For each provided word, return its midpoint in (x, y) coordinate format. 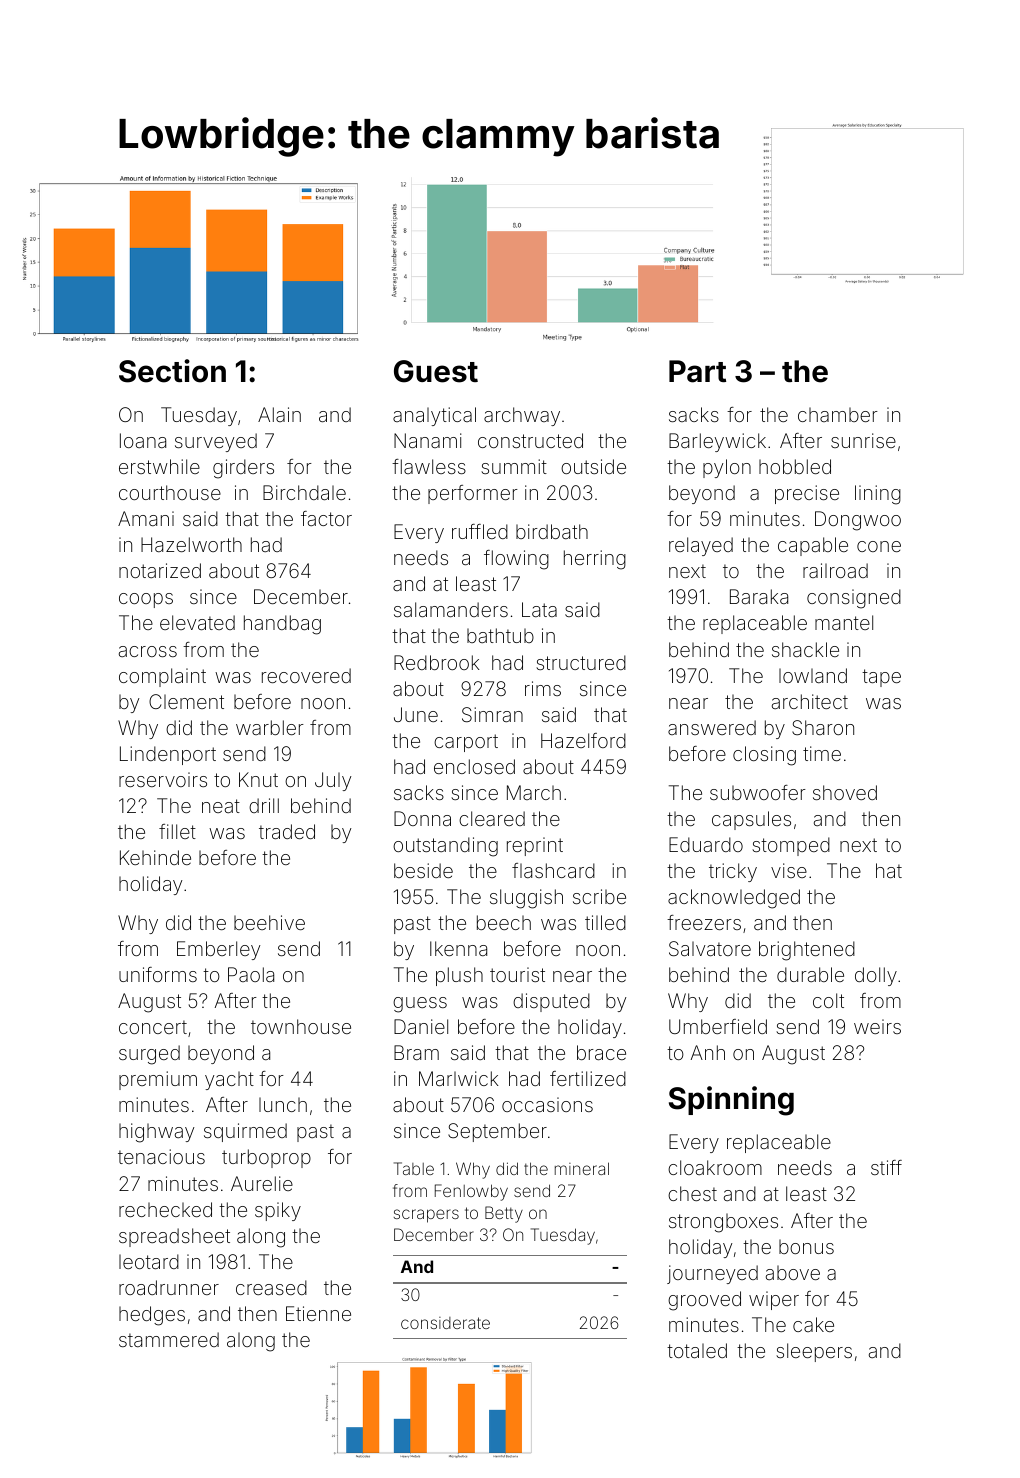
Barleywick (717, 442)
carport (466, 743)
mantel (844, 622)
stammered (169, 1339)
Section (172, 371)
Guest (436, 371)
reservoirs (163, 779)
